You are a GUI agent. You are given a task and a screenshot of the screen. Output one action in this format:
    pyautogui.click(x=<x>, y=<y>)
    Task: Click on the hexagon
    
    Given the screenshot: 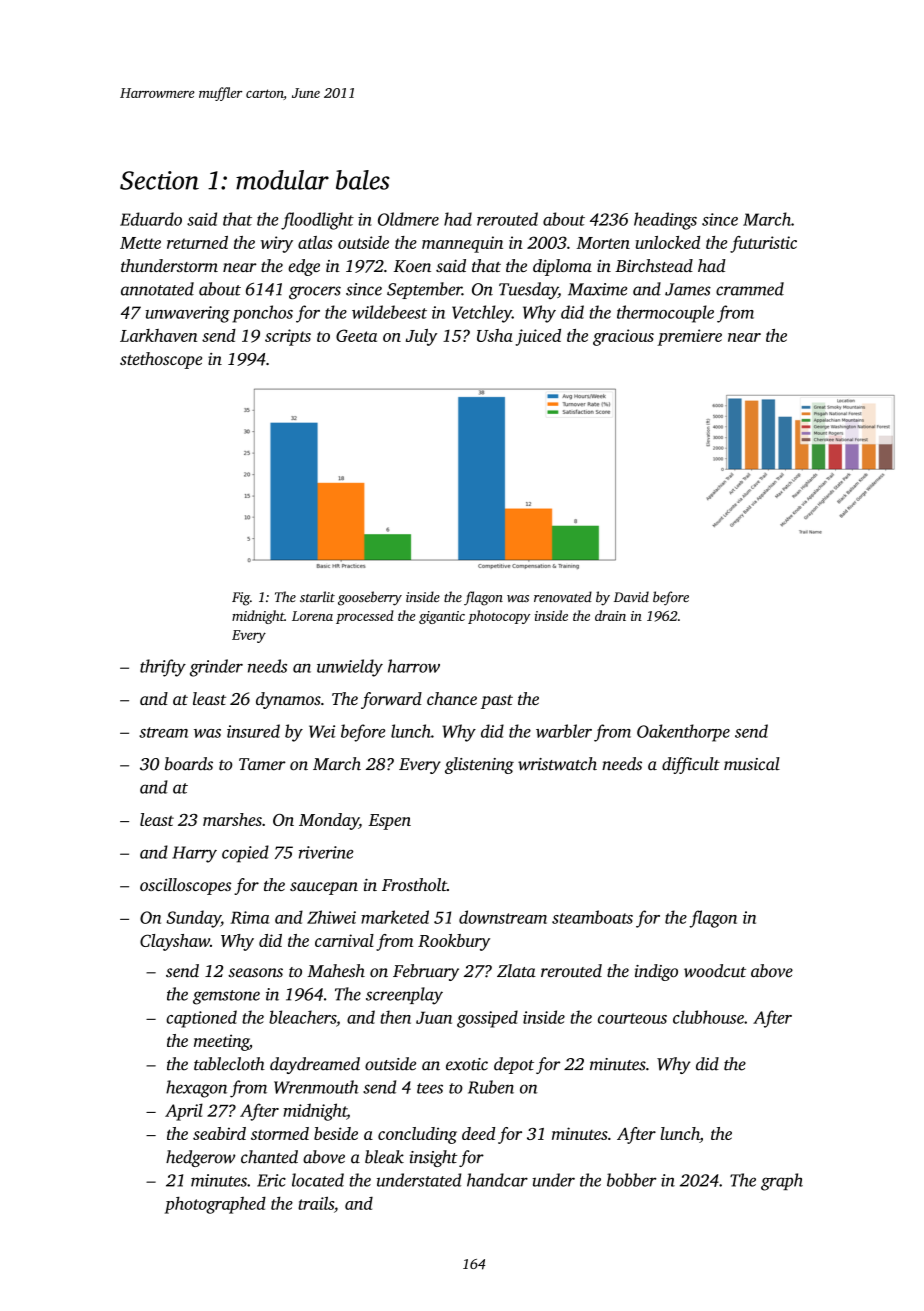 What is the action you would take?
    pyautogui.click(x=196, y=1089)
